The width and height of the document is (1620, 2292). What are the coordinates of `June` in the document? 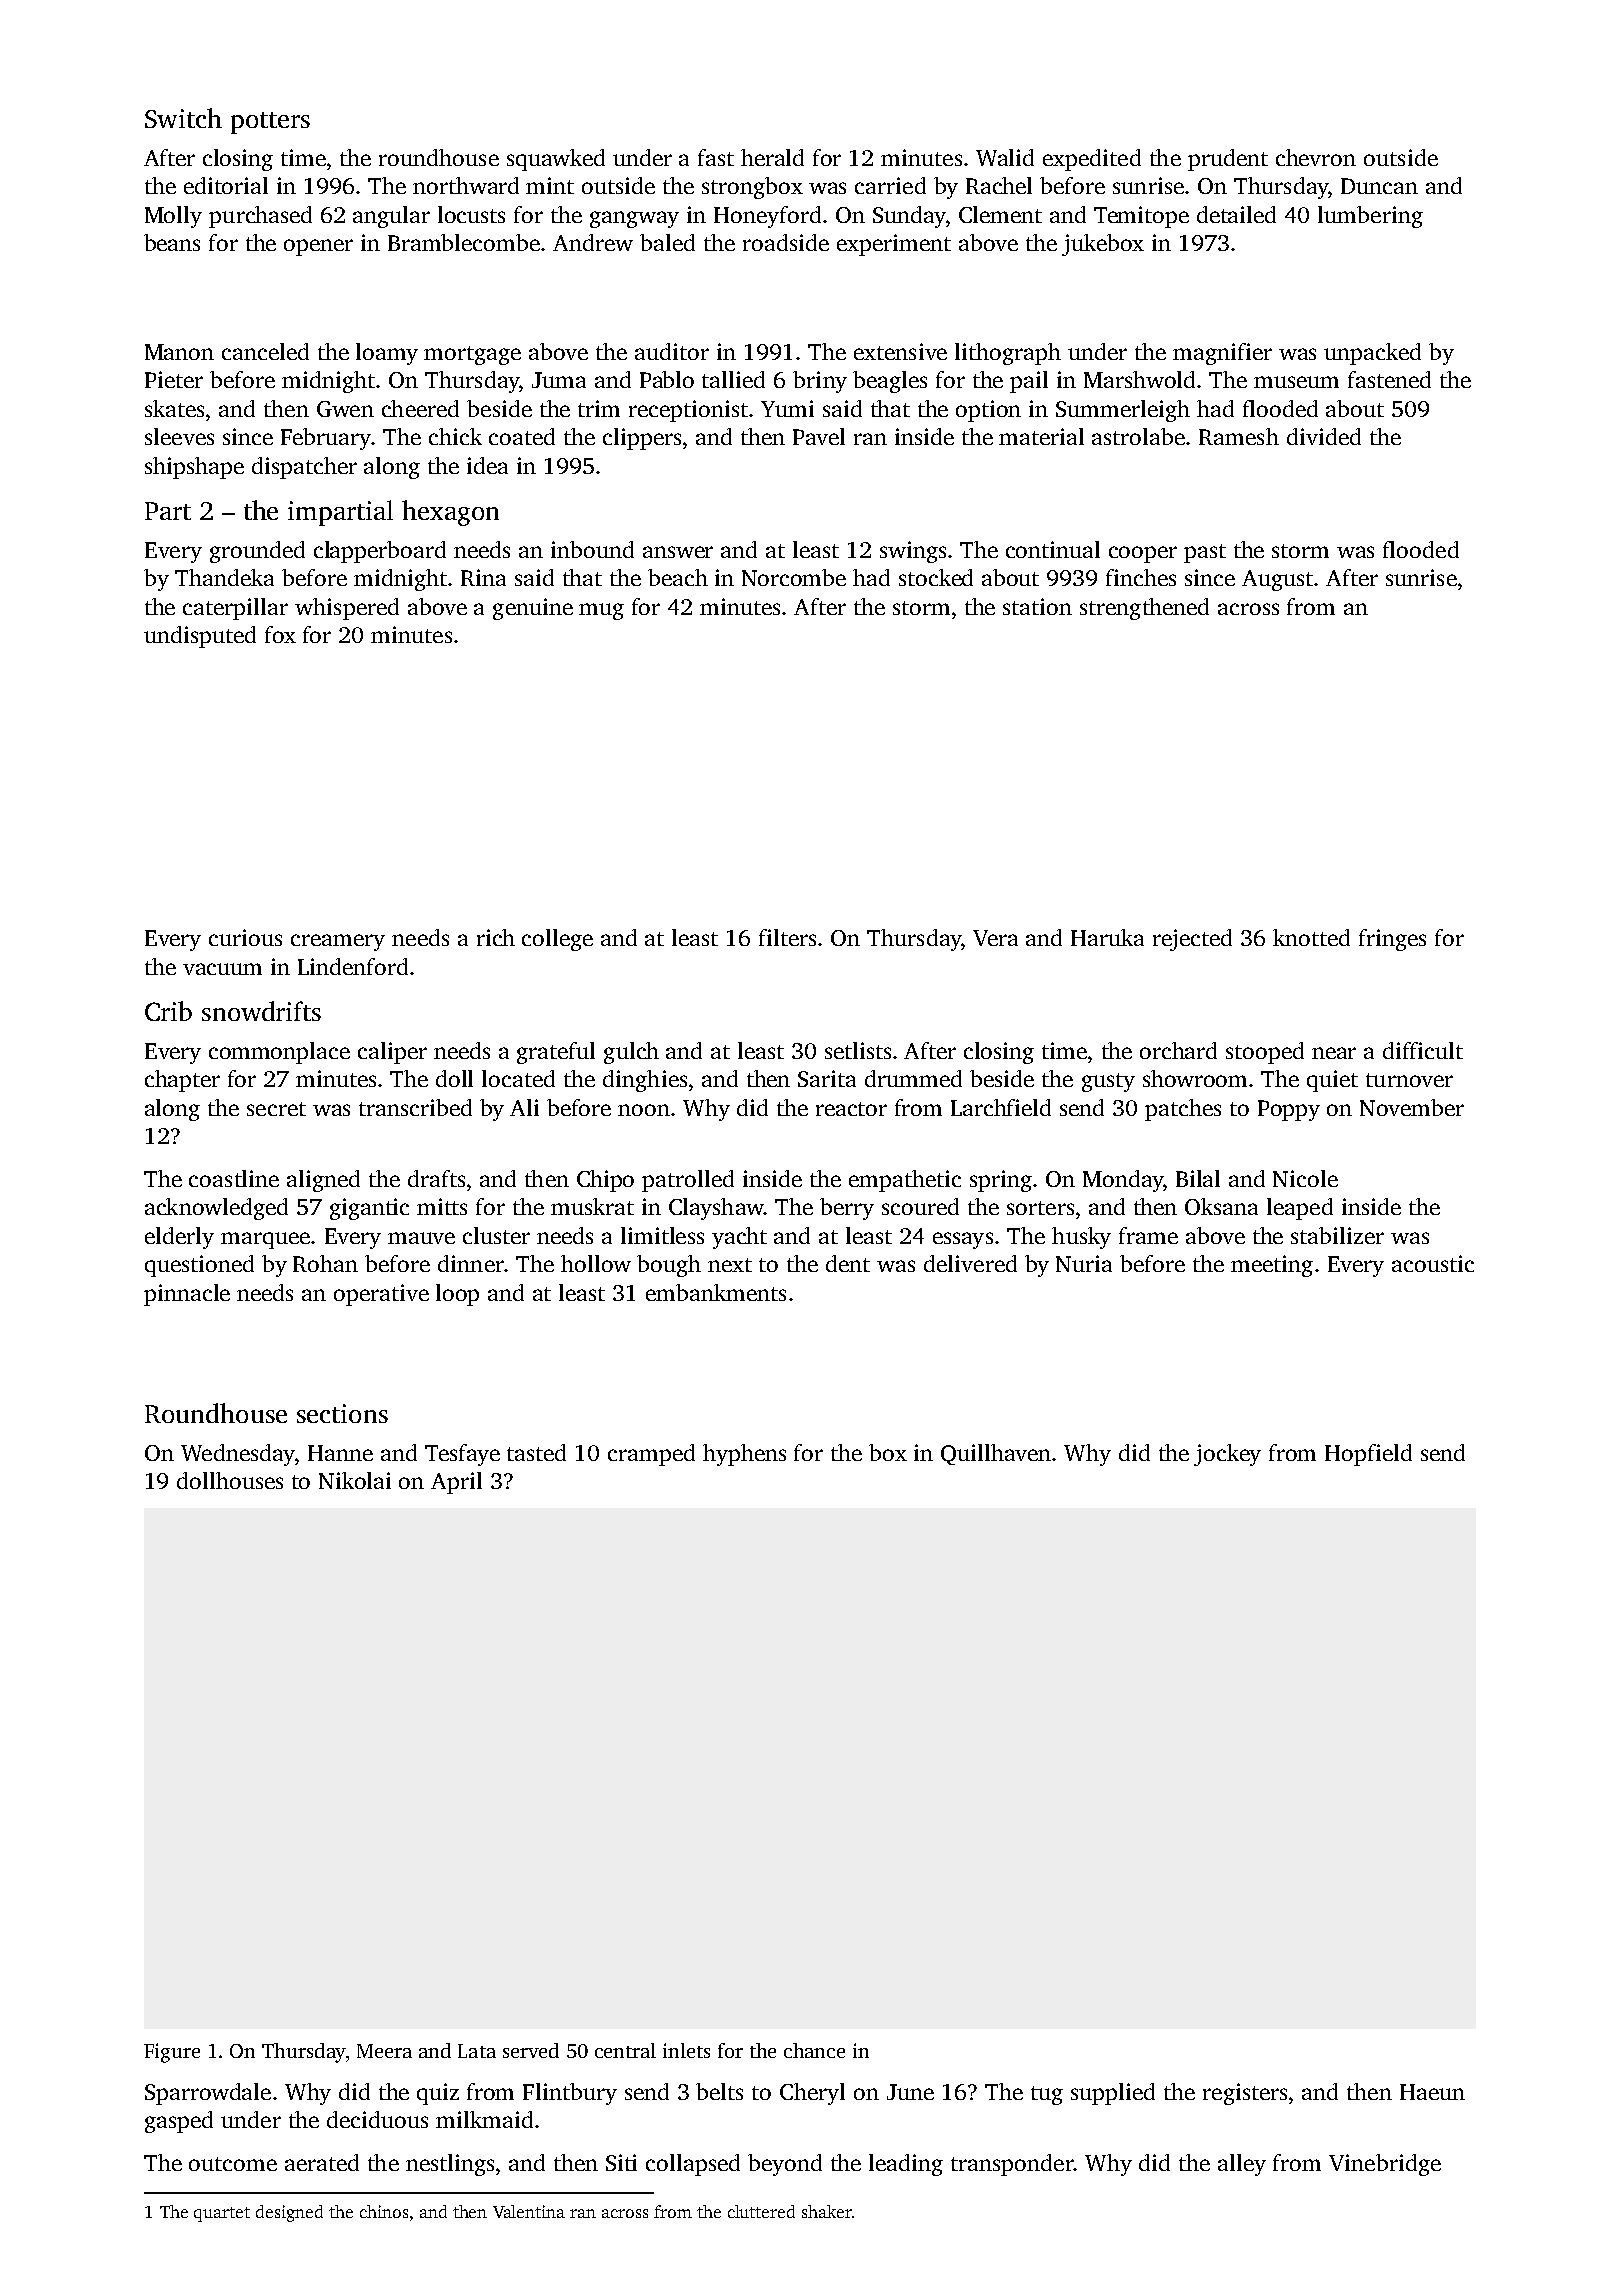 It's located at (910, 2092).
